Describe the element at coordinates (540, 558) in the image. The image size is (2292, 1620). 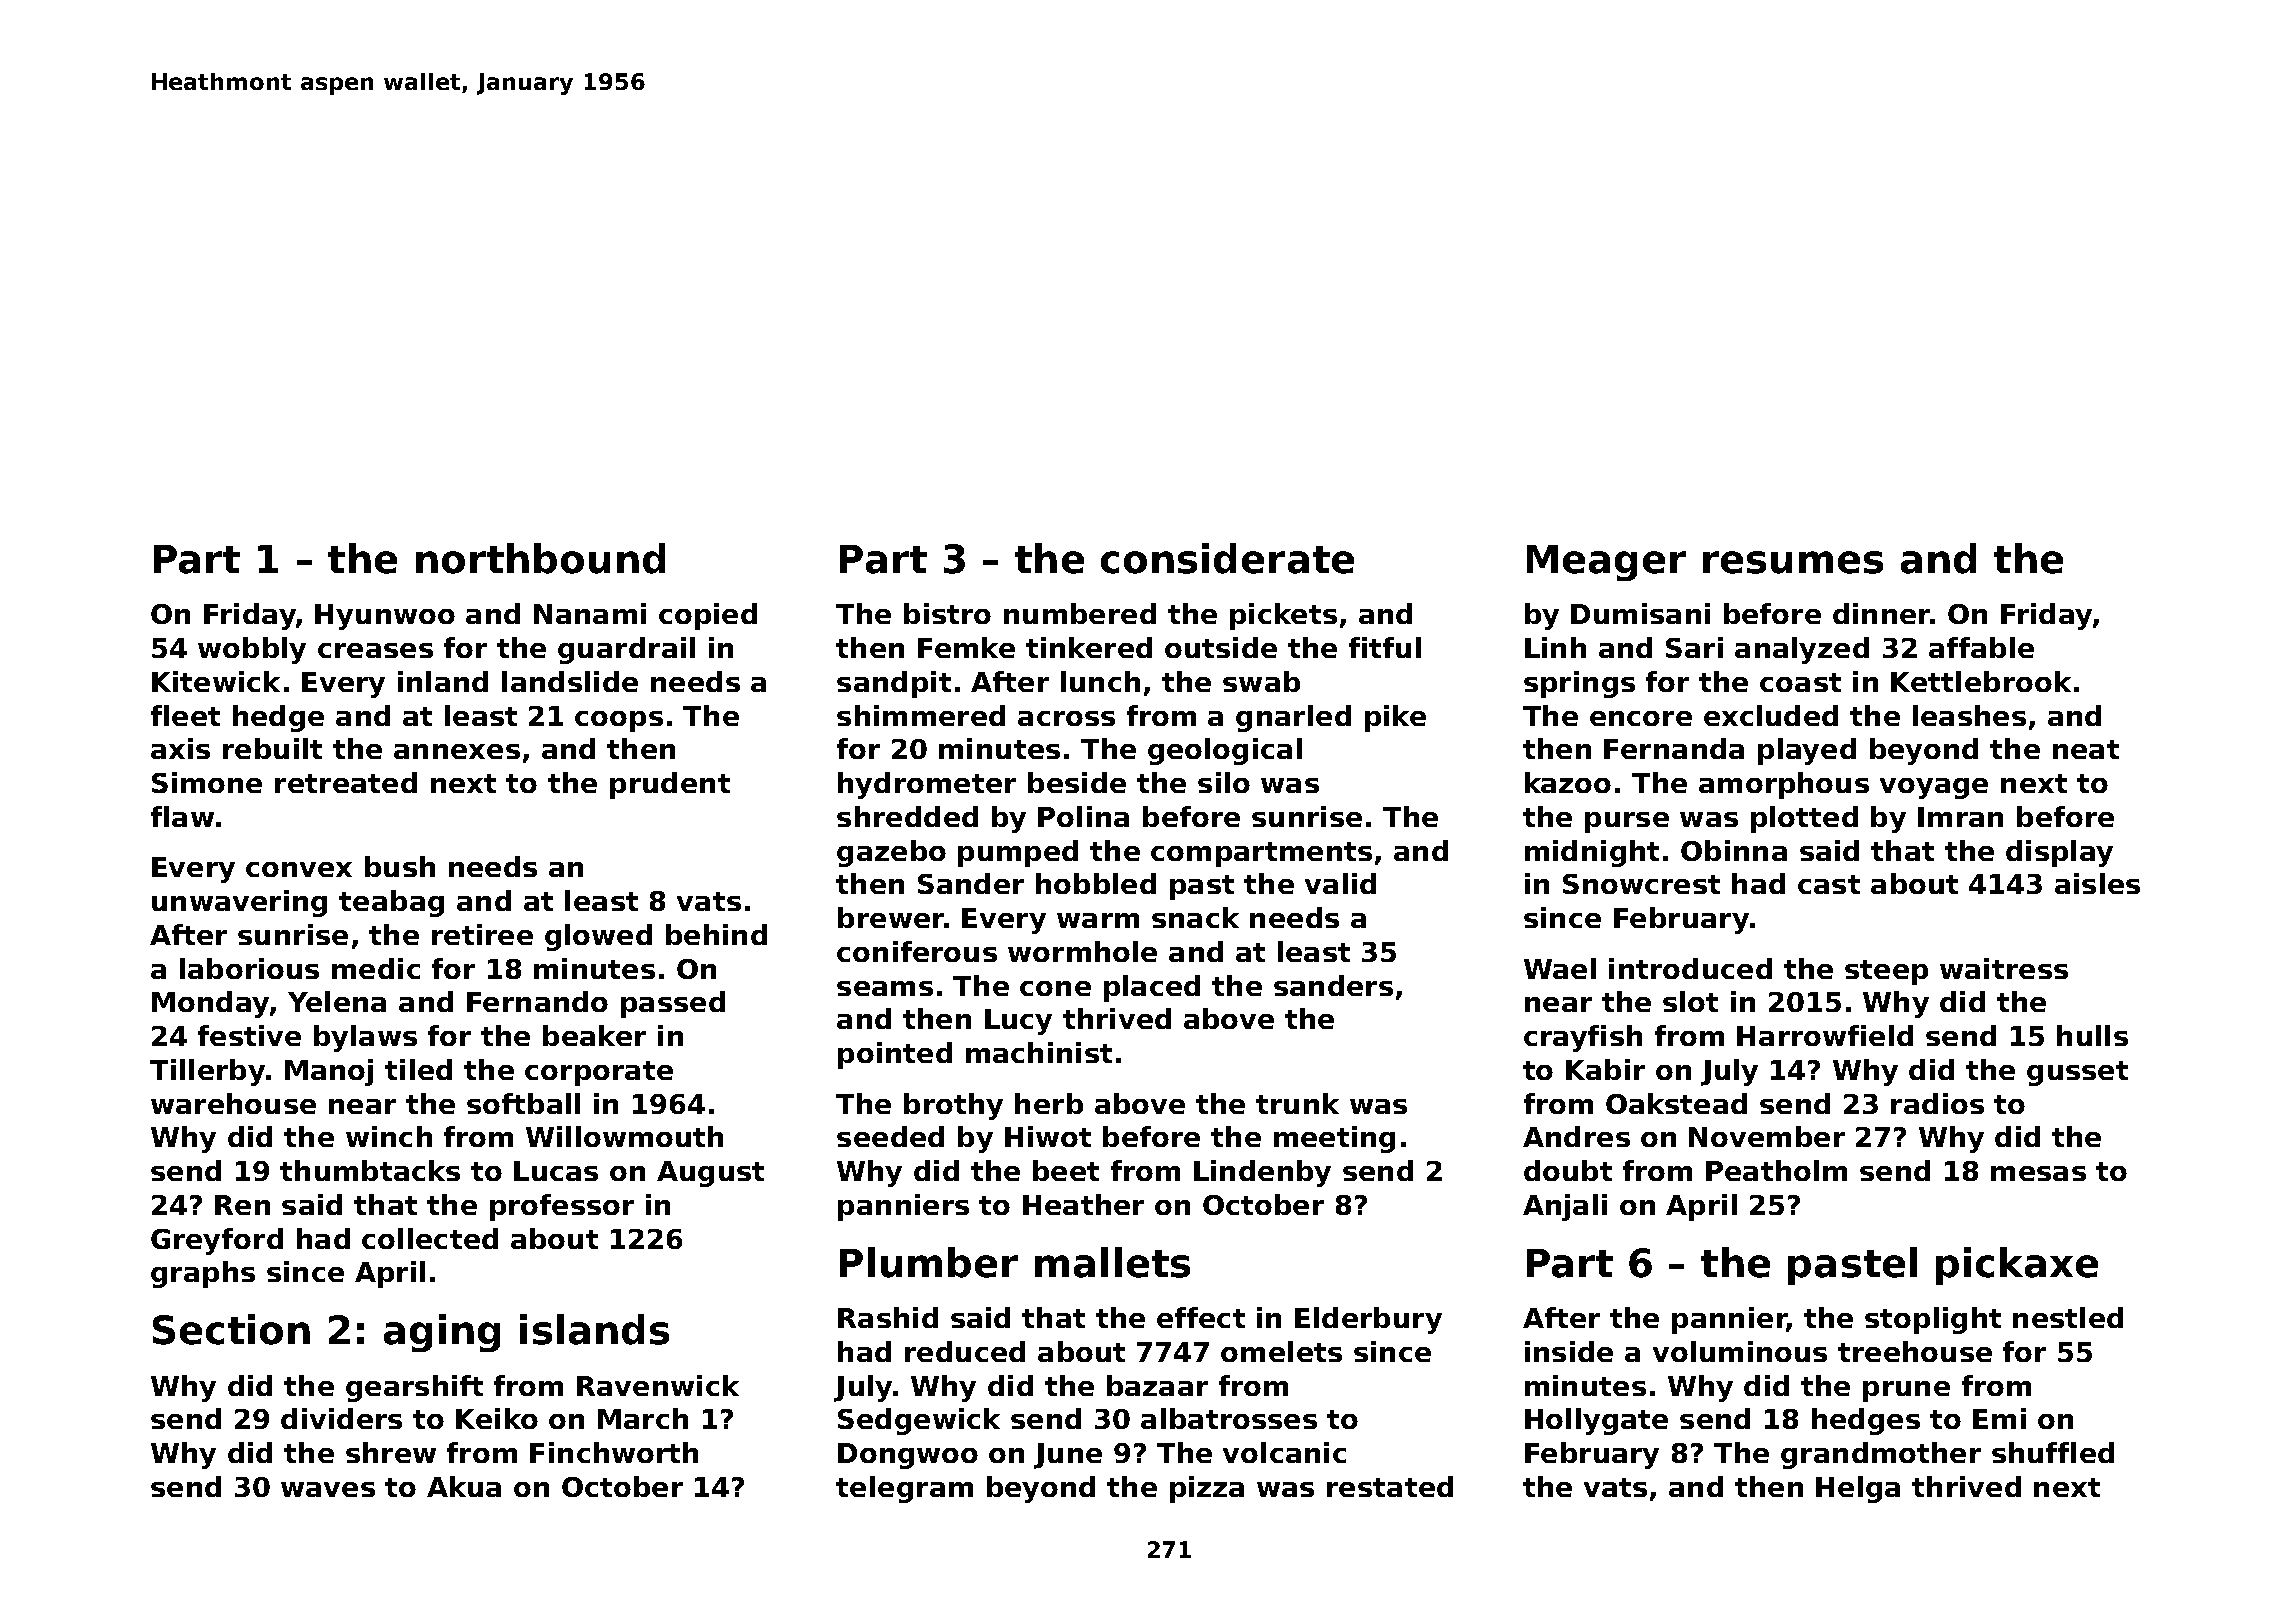
I see `northbound` at that location.
